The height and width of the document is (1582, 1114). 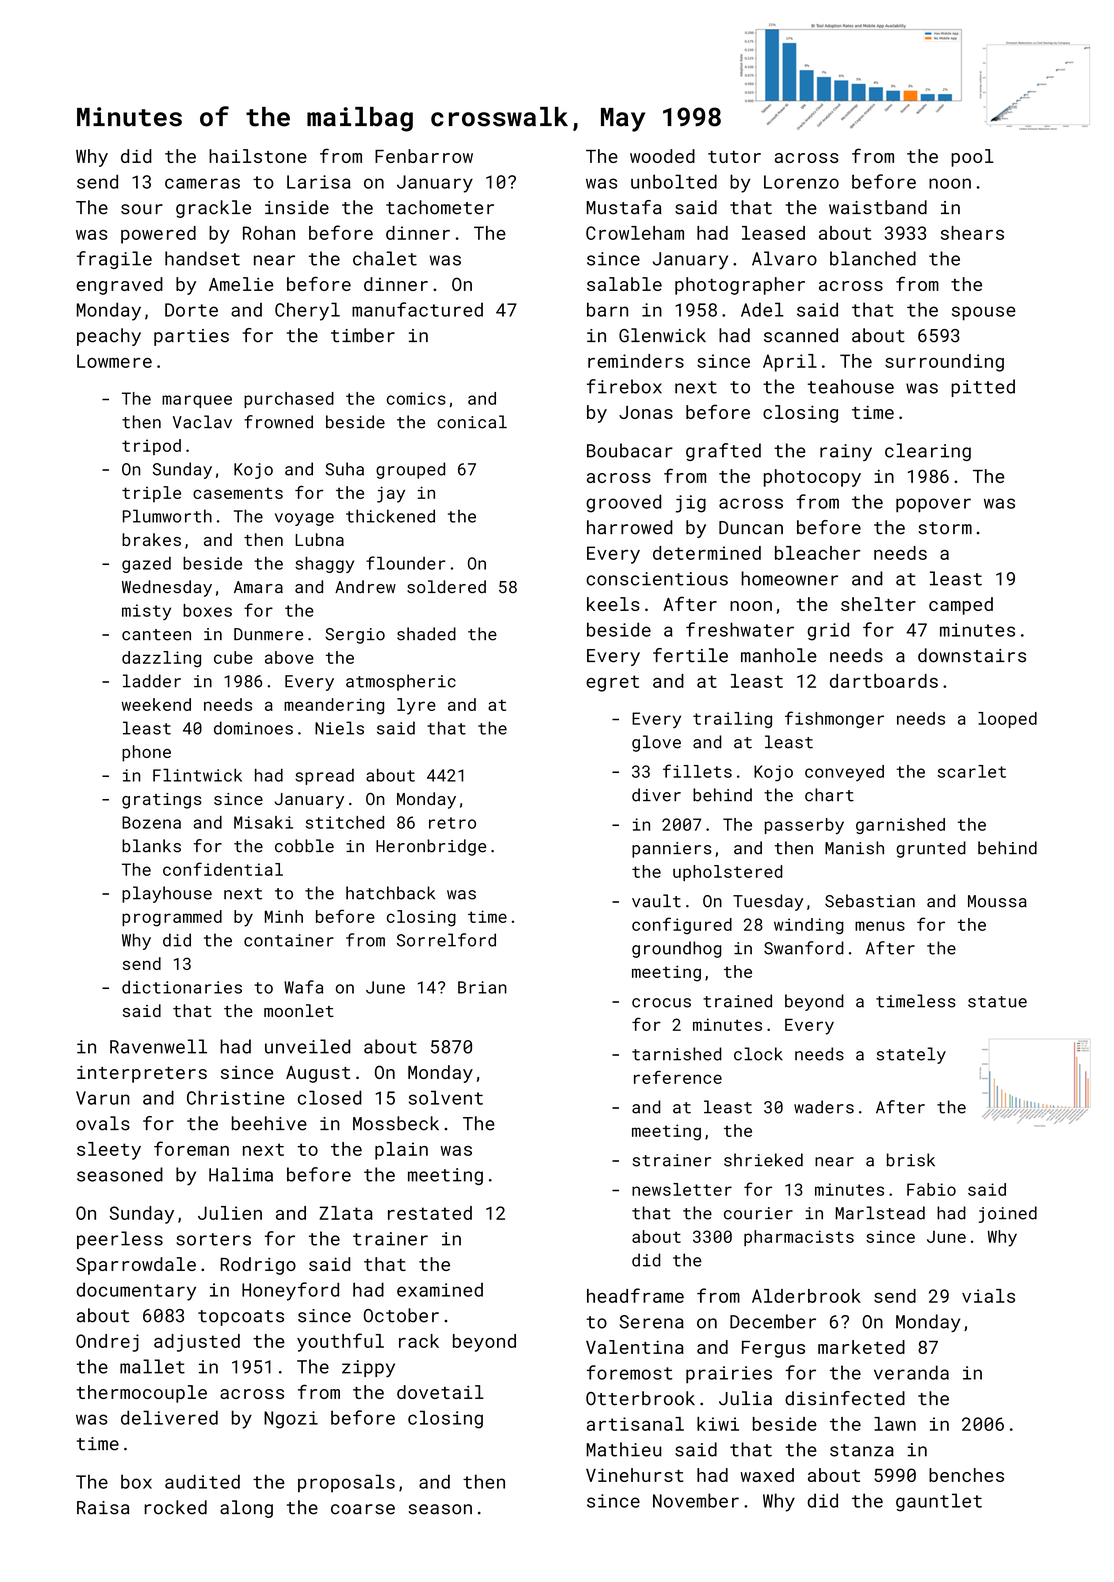 What do you see at coordinates (303, 987) in the document?
I see `Wafa` at bounding box center [303, 987].
